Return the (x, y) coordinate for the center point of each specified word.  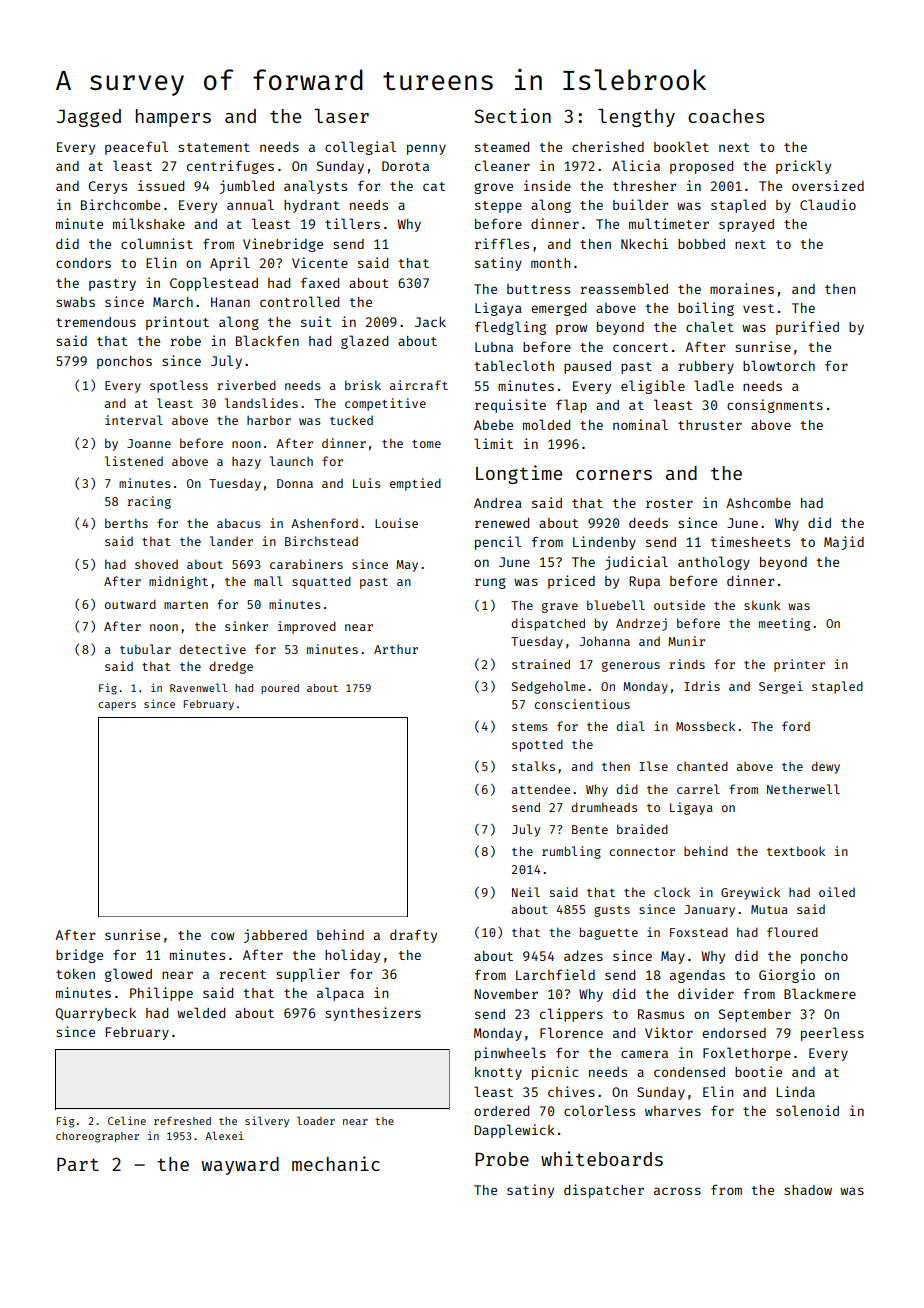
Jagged (89, 118)
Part (78, 1164)
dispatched (548, 624)
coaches (726, 116)
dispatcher (604, 1191)
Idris (702, 686)
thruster (710, 425)
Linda (796, 1091)
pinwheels (510, 1054)
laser (341, 116)
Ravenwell (198, 687)
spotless (179, 386)
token (75, 974)
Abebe (493, 425)
